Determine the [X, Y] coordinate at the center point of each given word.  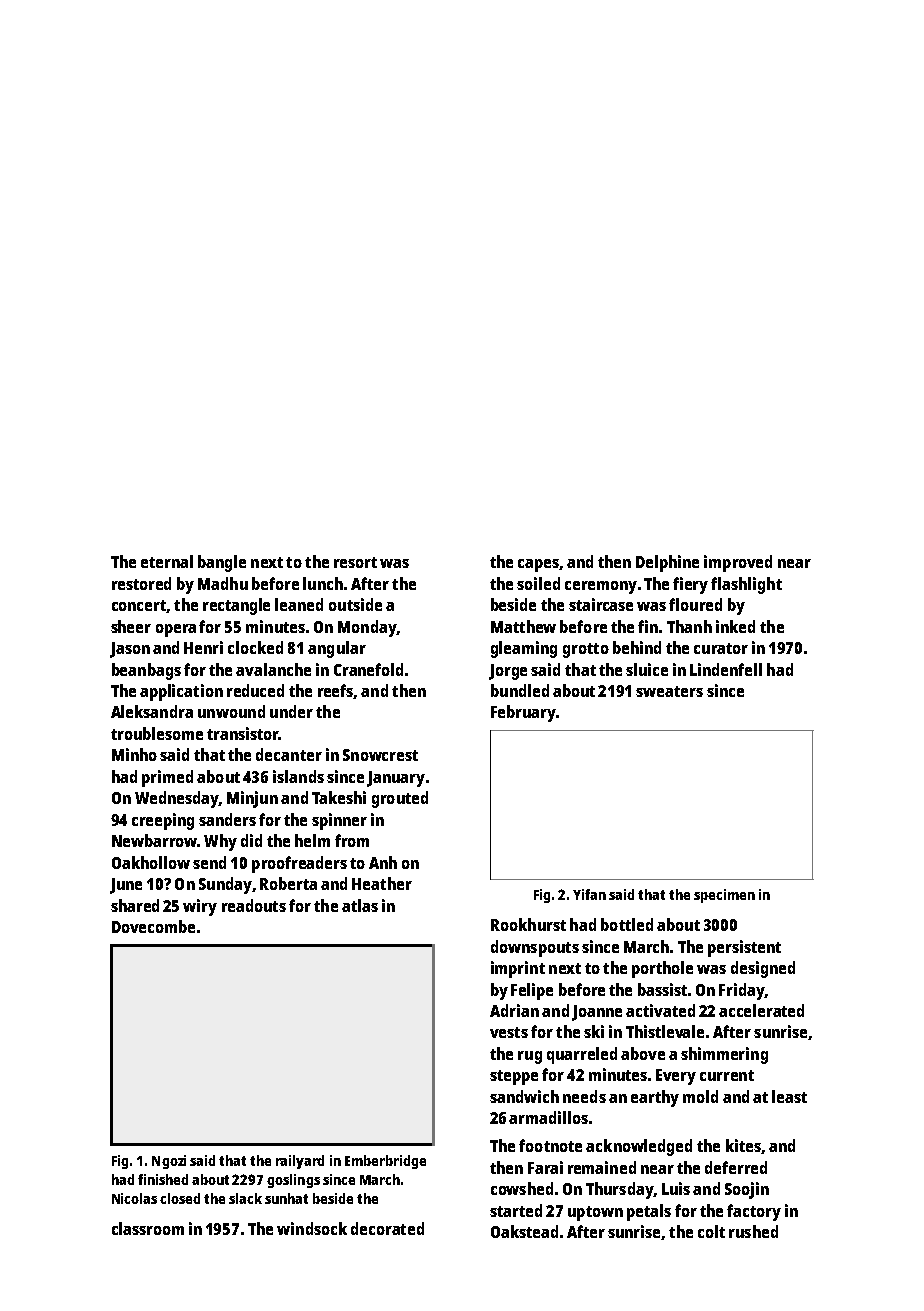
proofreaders [299, 864]
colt [711, 1231]
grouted [400, 799]
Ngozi [169, 1162]
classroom [148, 1228]
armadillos [548, 1117]
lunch [323, 583]
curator [721, 648]
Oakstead [524, 1231]
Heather [382, 883]
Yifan [589, 894]
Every [676, 1077]
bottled [627, 924]
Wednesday [177, 799]
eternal [167, 561]
